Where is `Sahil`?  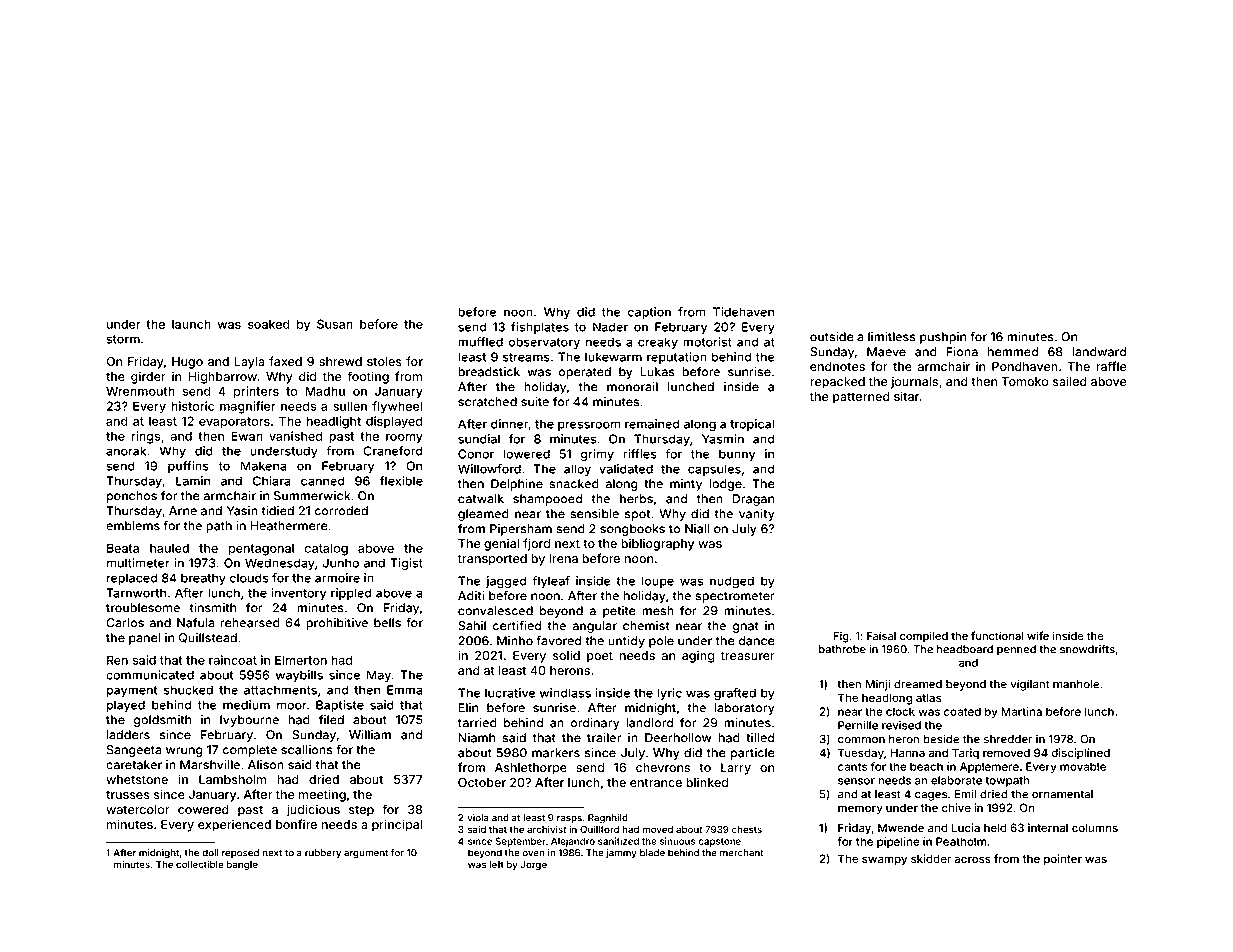 Sahil is located at coordinates (472, 626).
